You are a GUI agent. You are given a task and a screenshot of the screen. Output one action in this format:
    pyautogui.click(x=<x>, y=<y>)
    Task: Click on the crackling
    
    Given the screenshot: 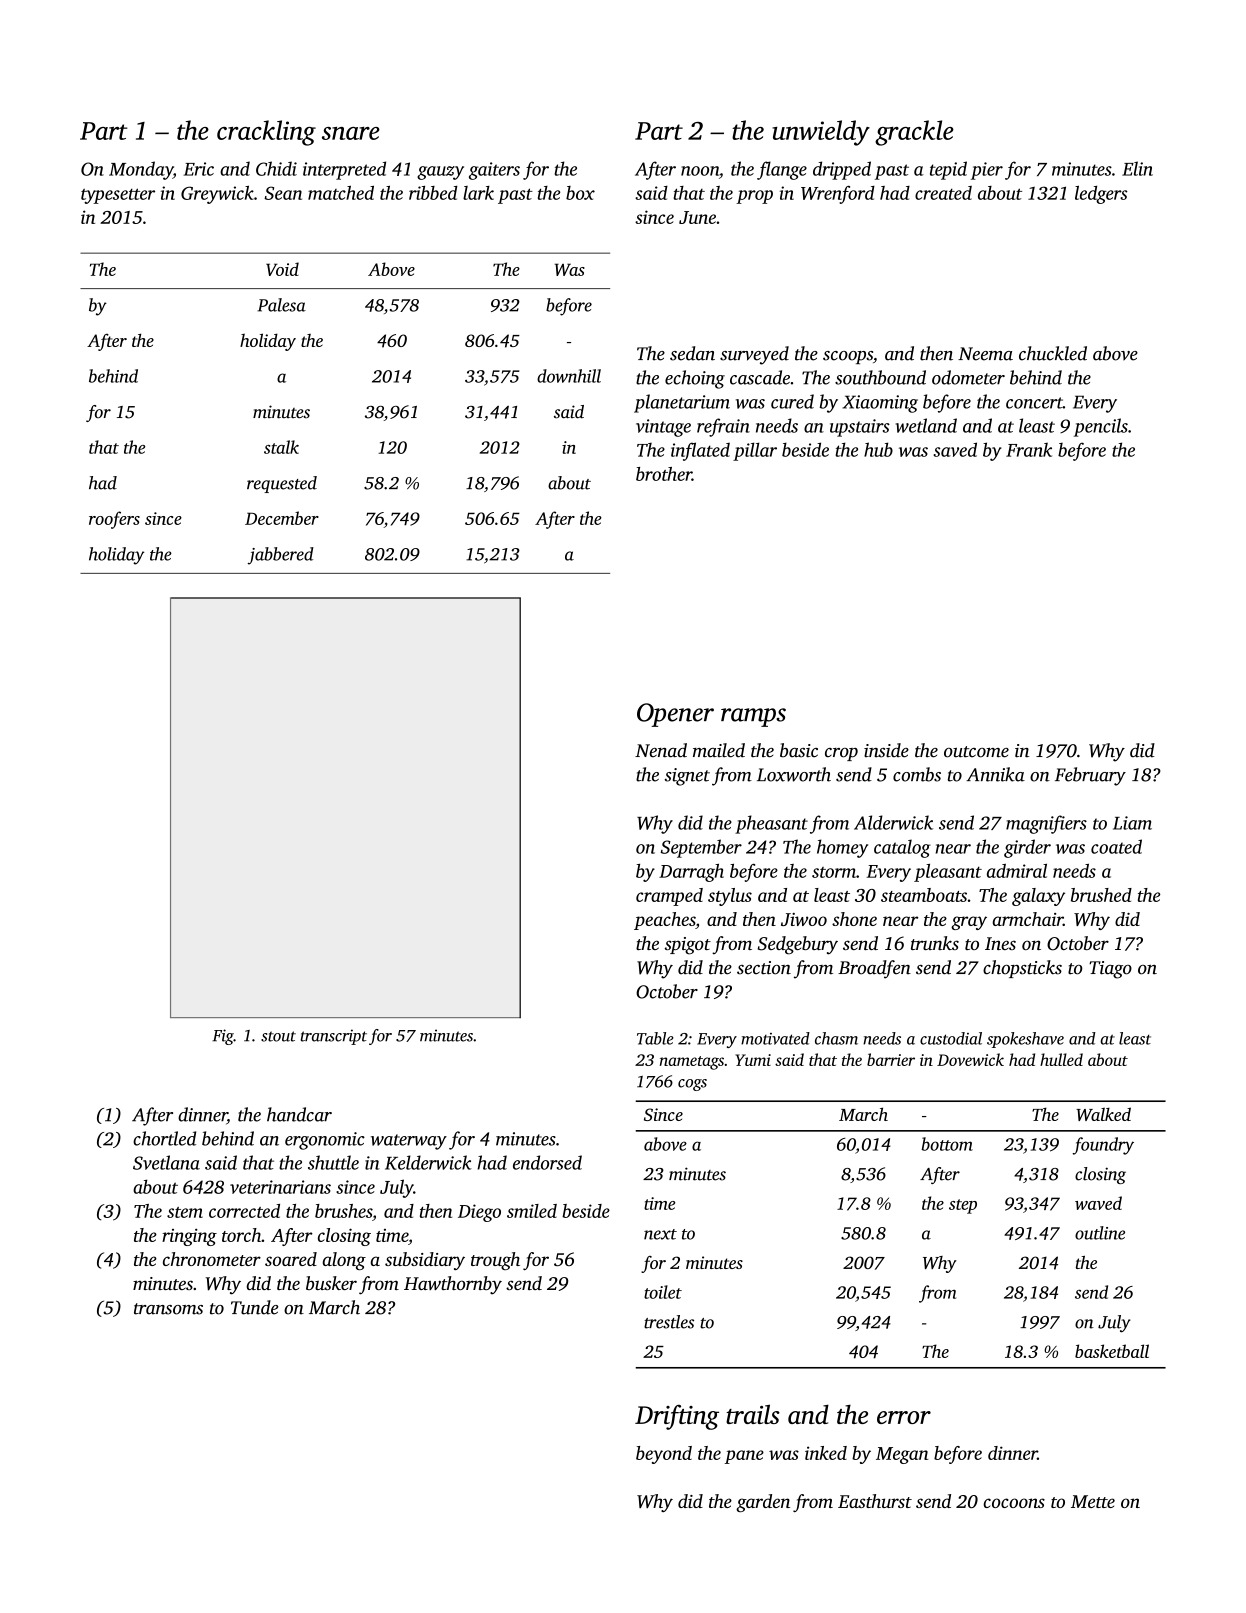 What is the action you would take?
    pyautogui.click(x=266, y=133)
